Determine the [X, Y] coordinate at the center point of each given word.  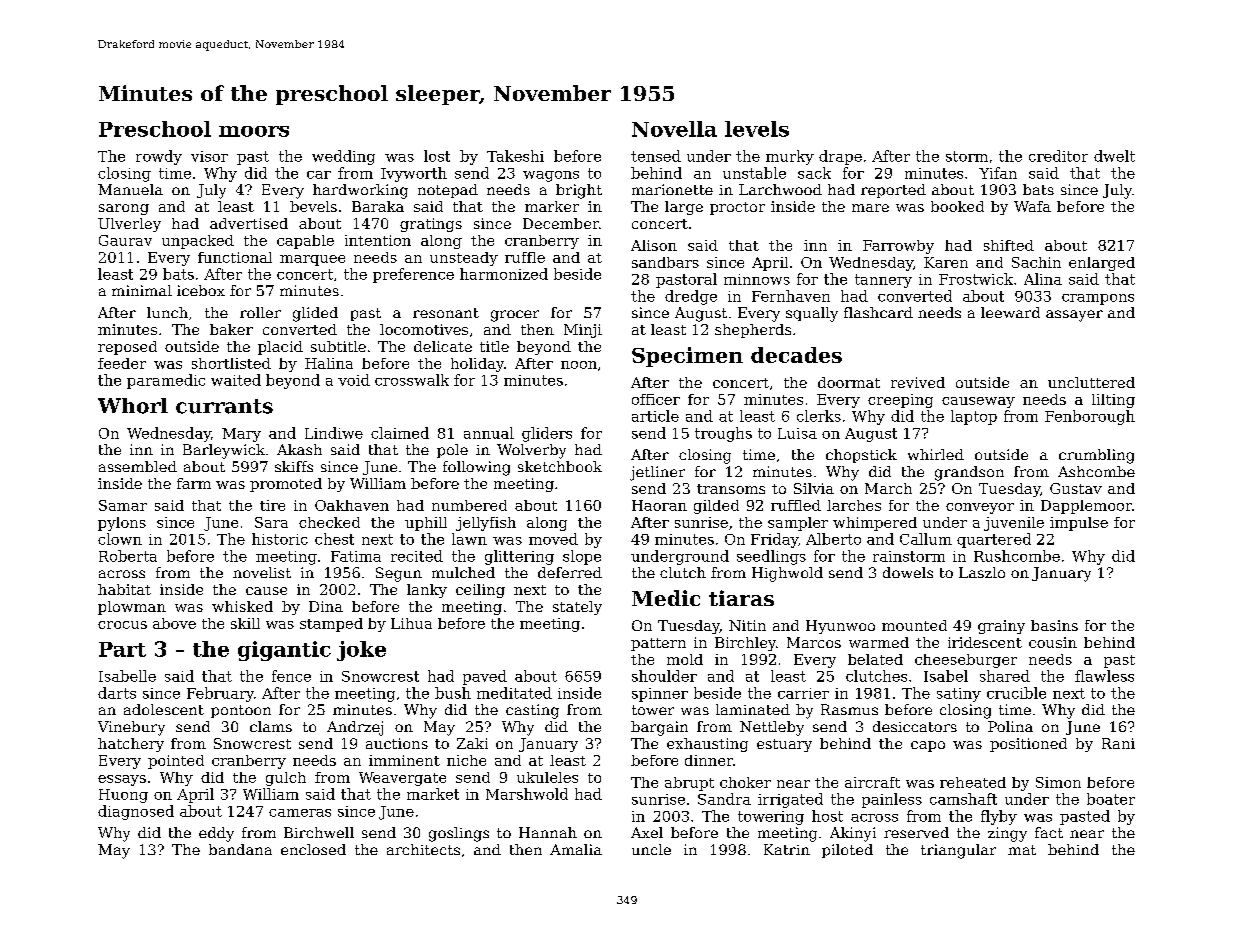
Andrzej [355, 728]
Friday [774, 540]
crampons [1098, 299]
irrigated [790, 800]
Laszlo [982, 572]
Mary [241, 435]
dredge [691, 297]
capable [305, 242]
